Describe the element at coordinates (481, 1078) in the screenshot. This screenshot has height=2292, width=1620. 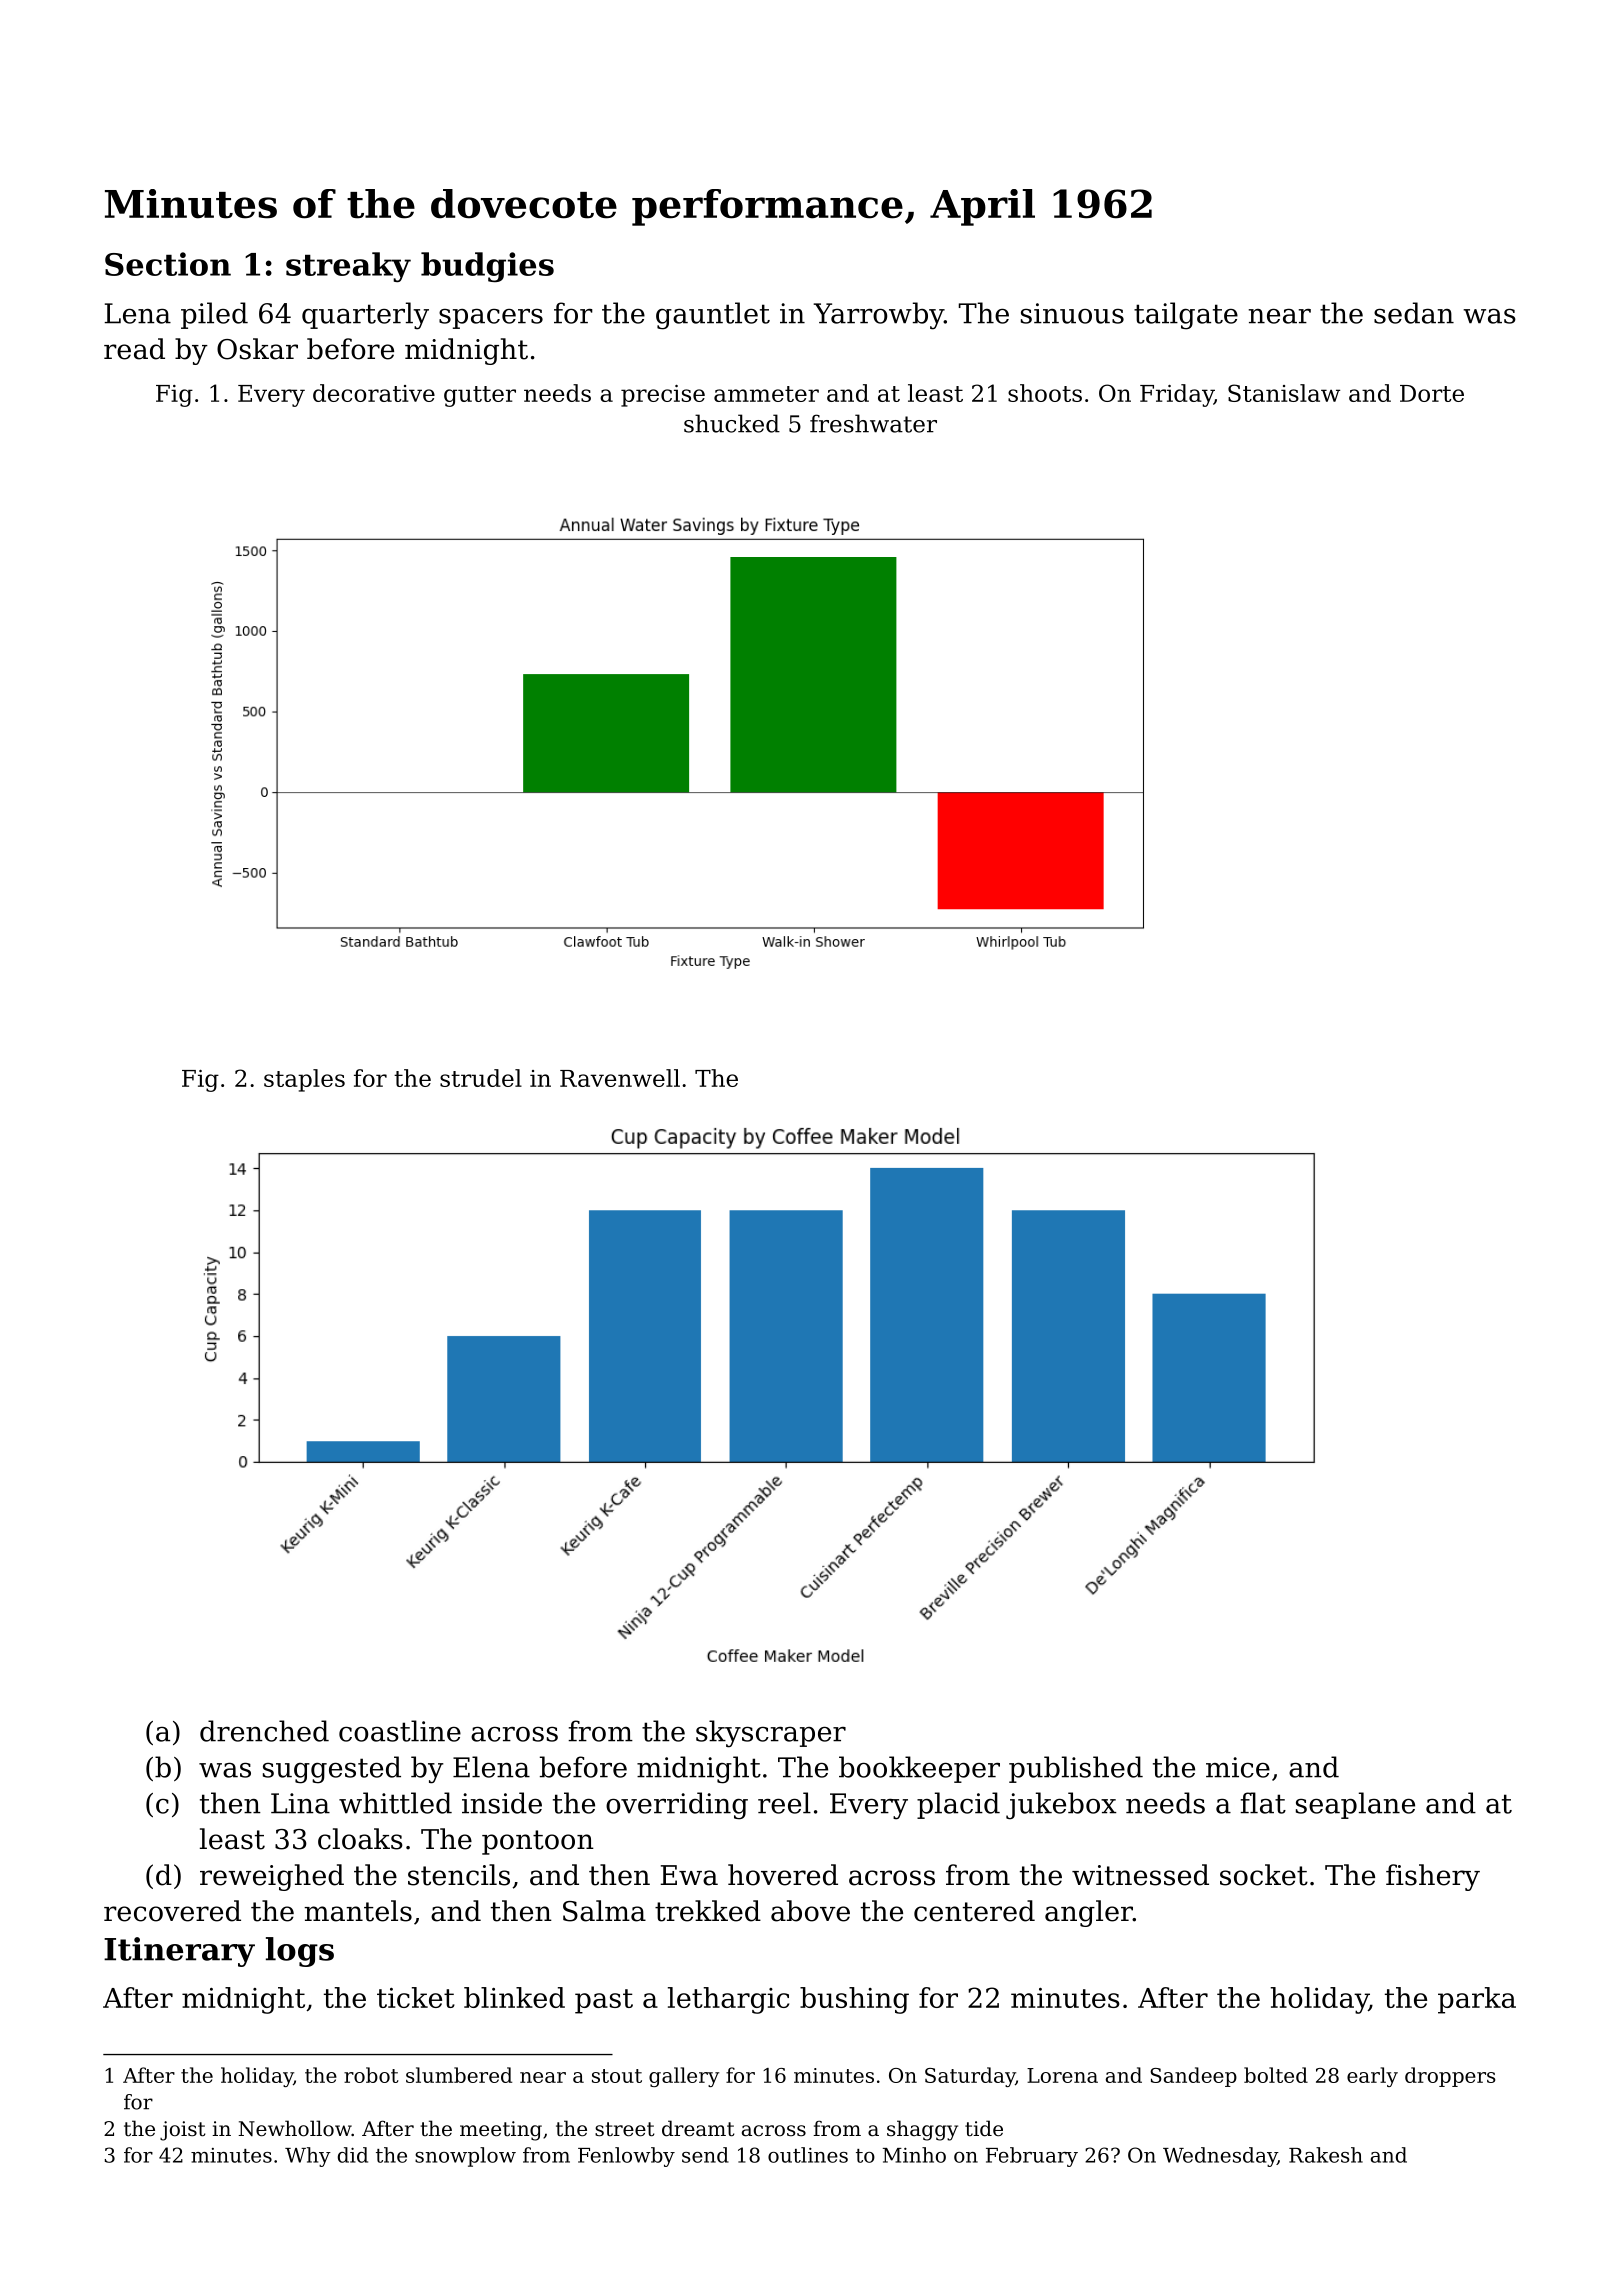
I see `strudel` at that location.
